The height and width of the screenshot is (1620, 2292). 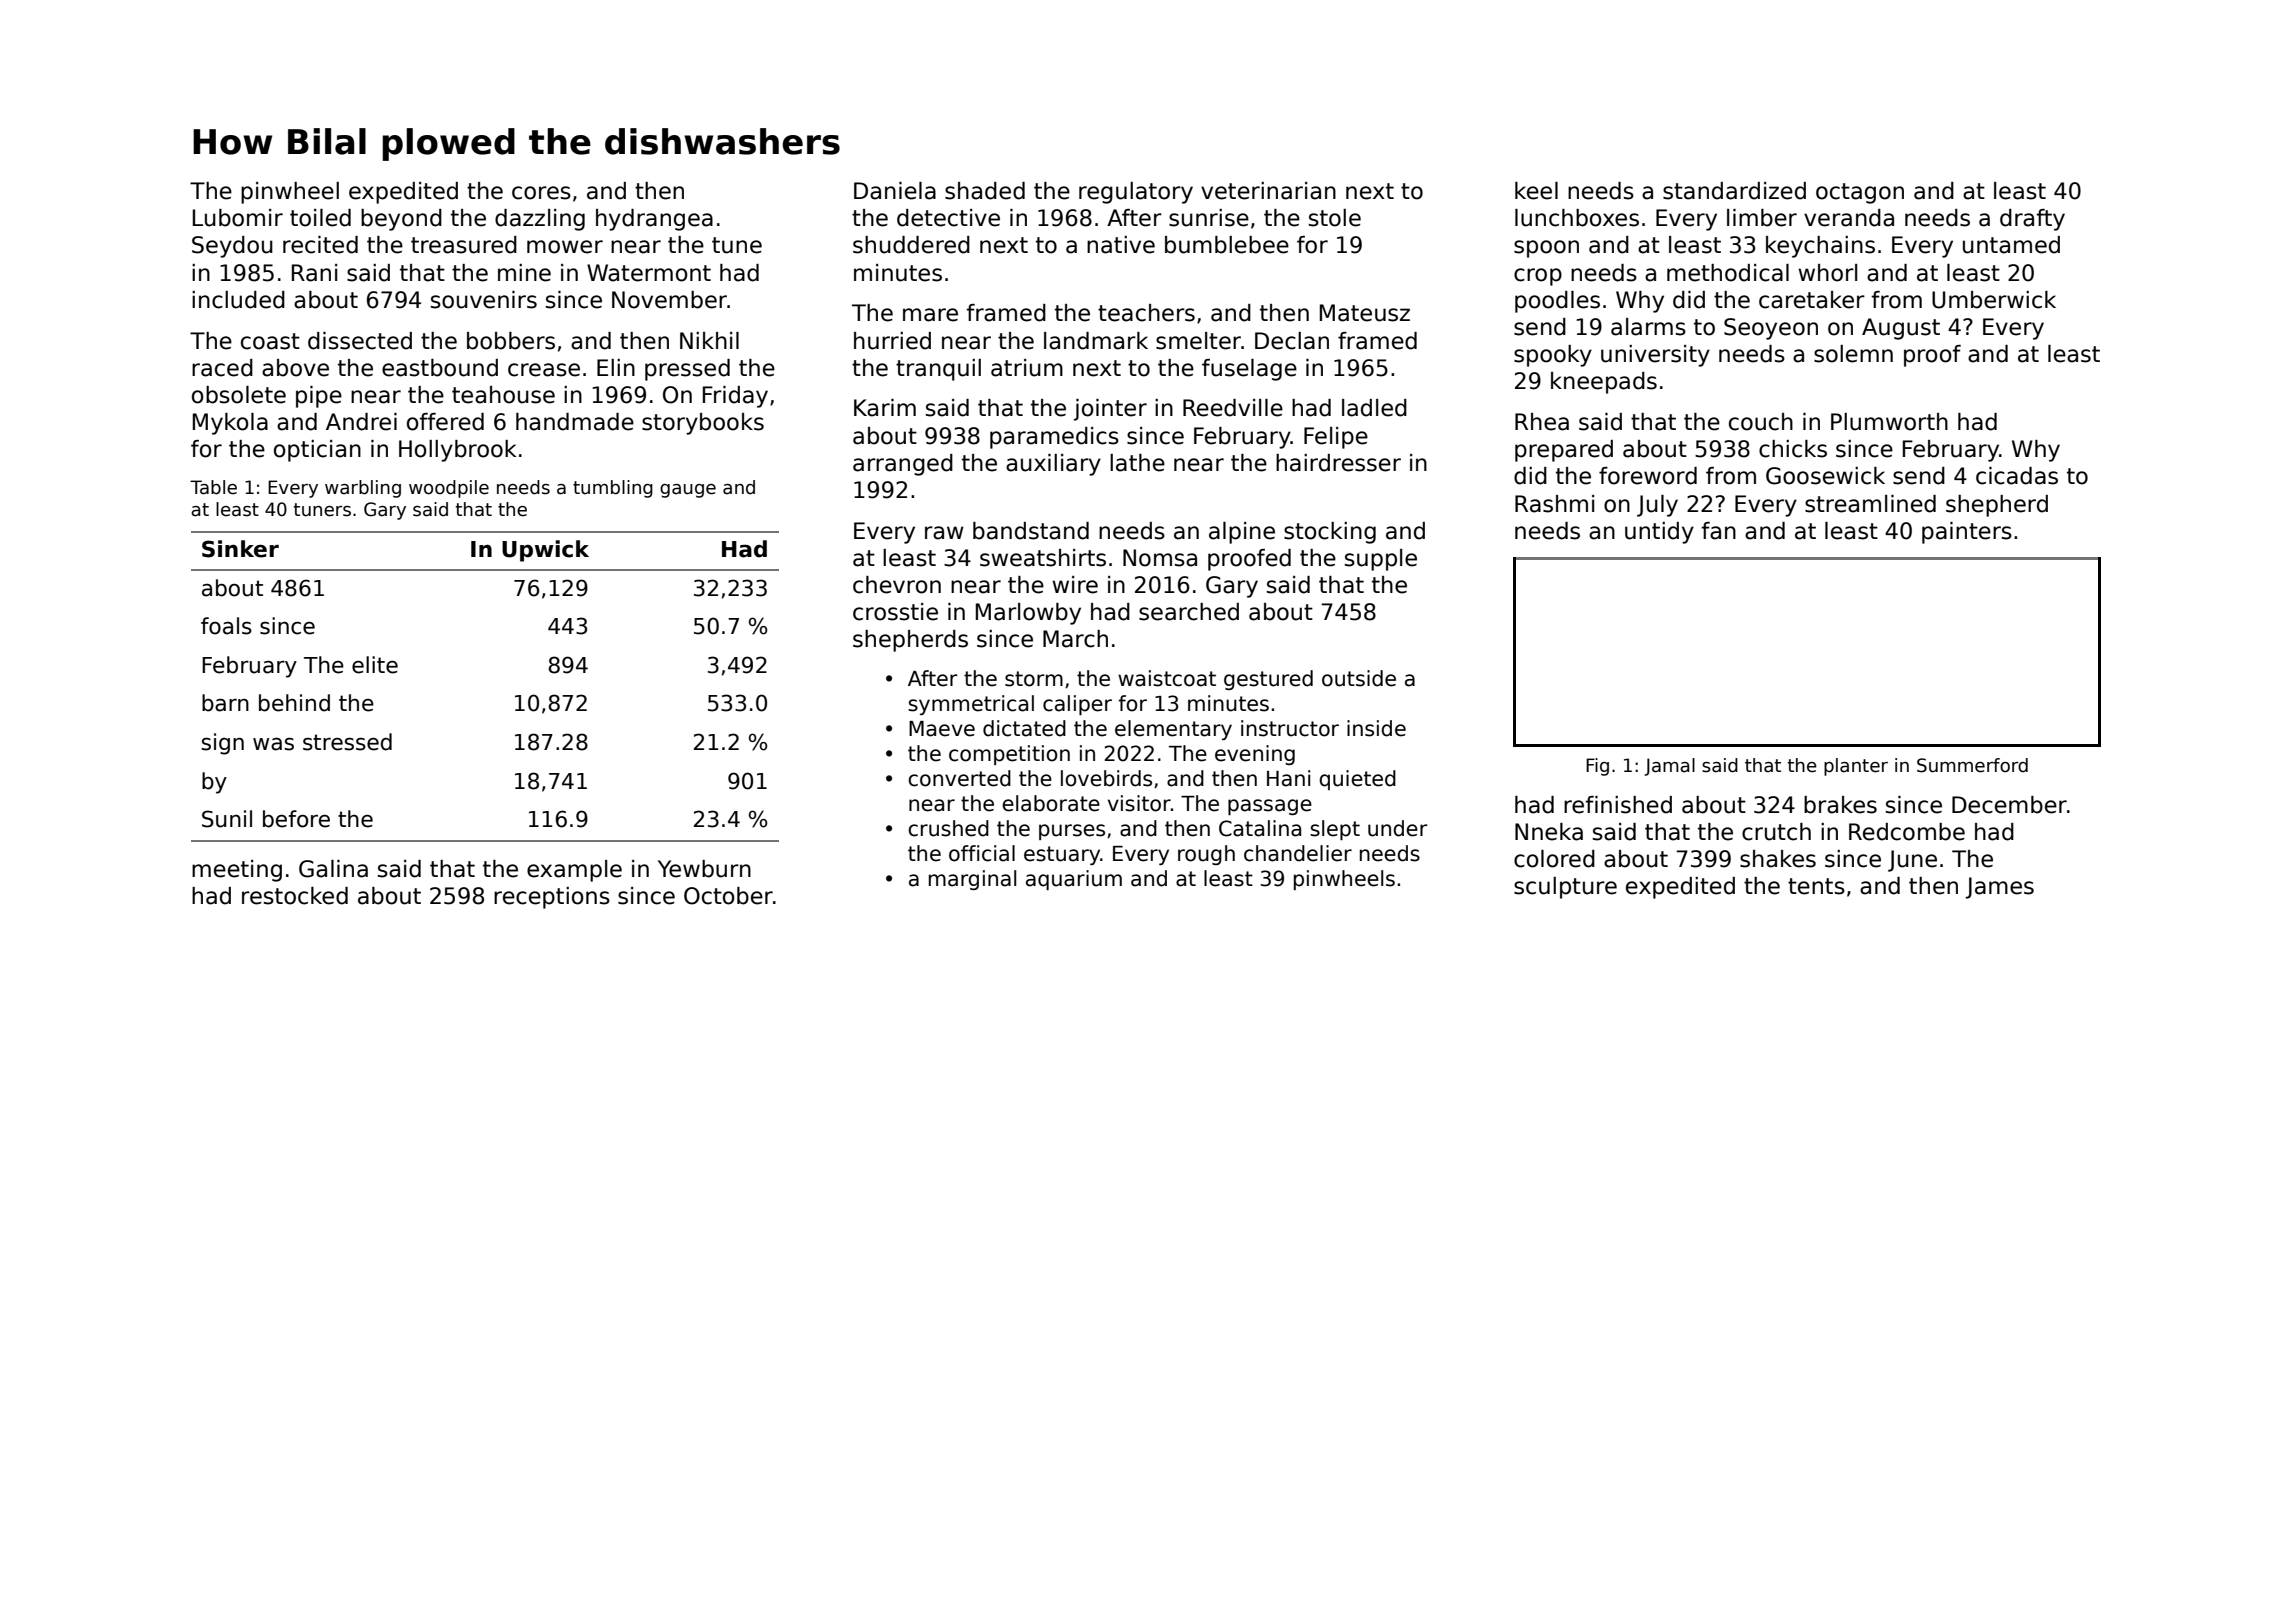 What do you see at coordinates (2017, 476) in the screenshot?
I see `cicadas` at bounding box center [2017, 476].
